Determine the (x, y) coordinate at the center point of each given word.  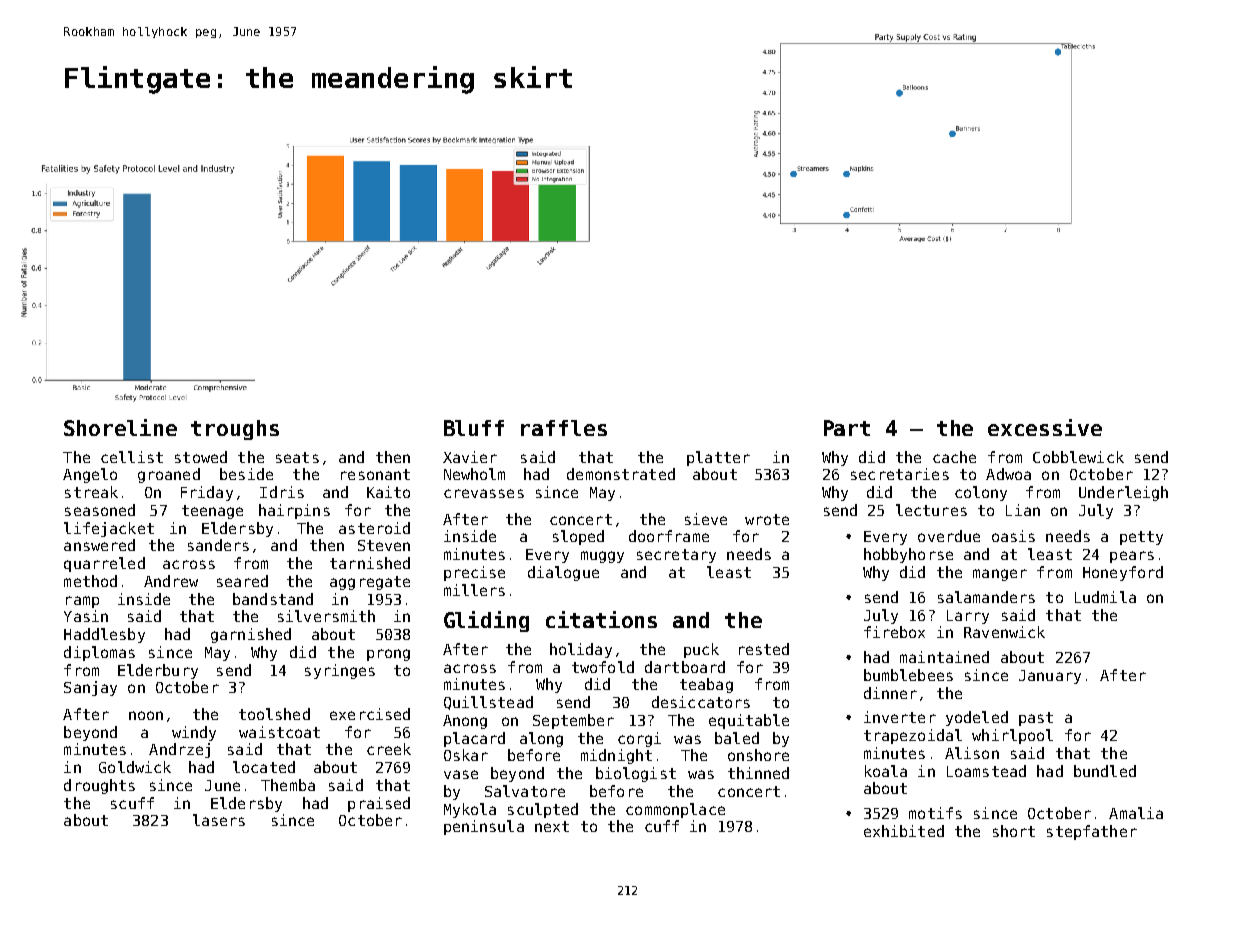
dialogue (563, 573)
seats (297, 457)
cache (954, 457)
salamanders (986, 597)
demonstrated (621, 474)
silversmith (326, 616)
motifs (935, 813)
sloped (578, 537)
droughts (99, 786)
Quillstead (488, 703)
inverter (900, 717)
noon (146, 715)
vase (461, 774)
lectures (931, 510)
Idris (282, 492)
